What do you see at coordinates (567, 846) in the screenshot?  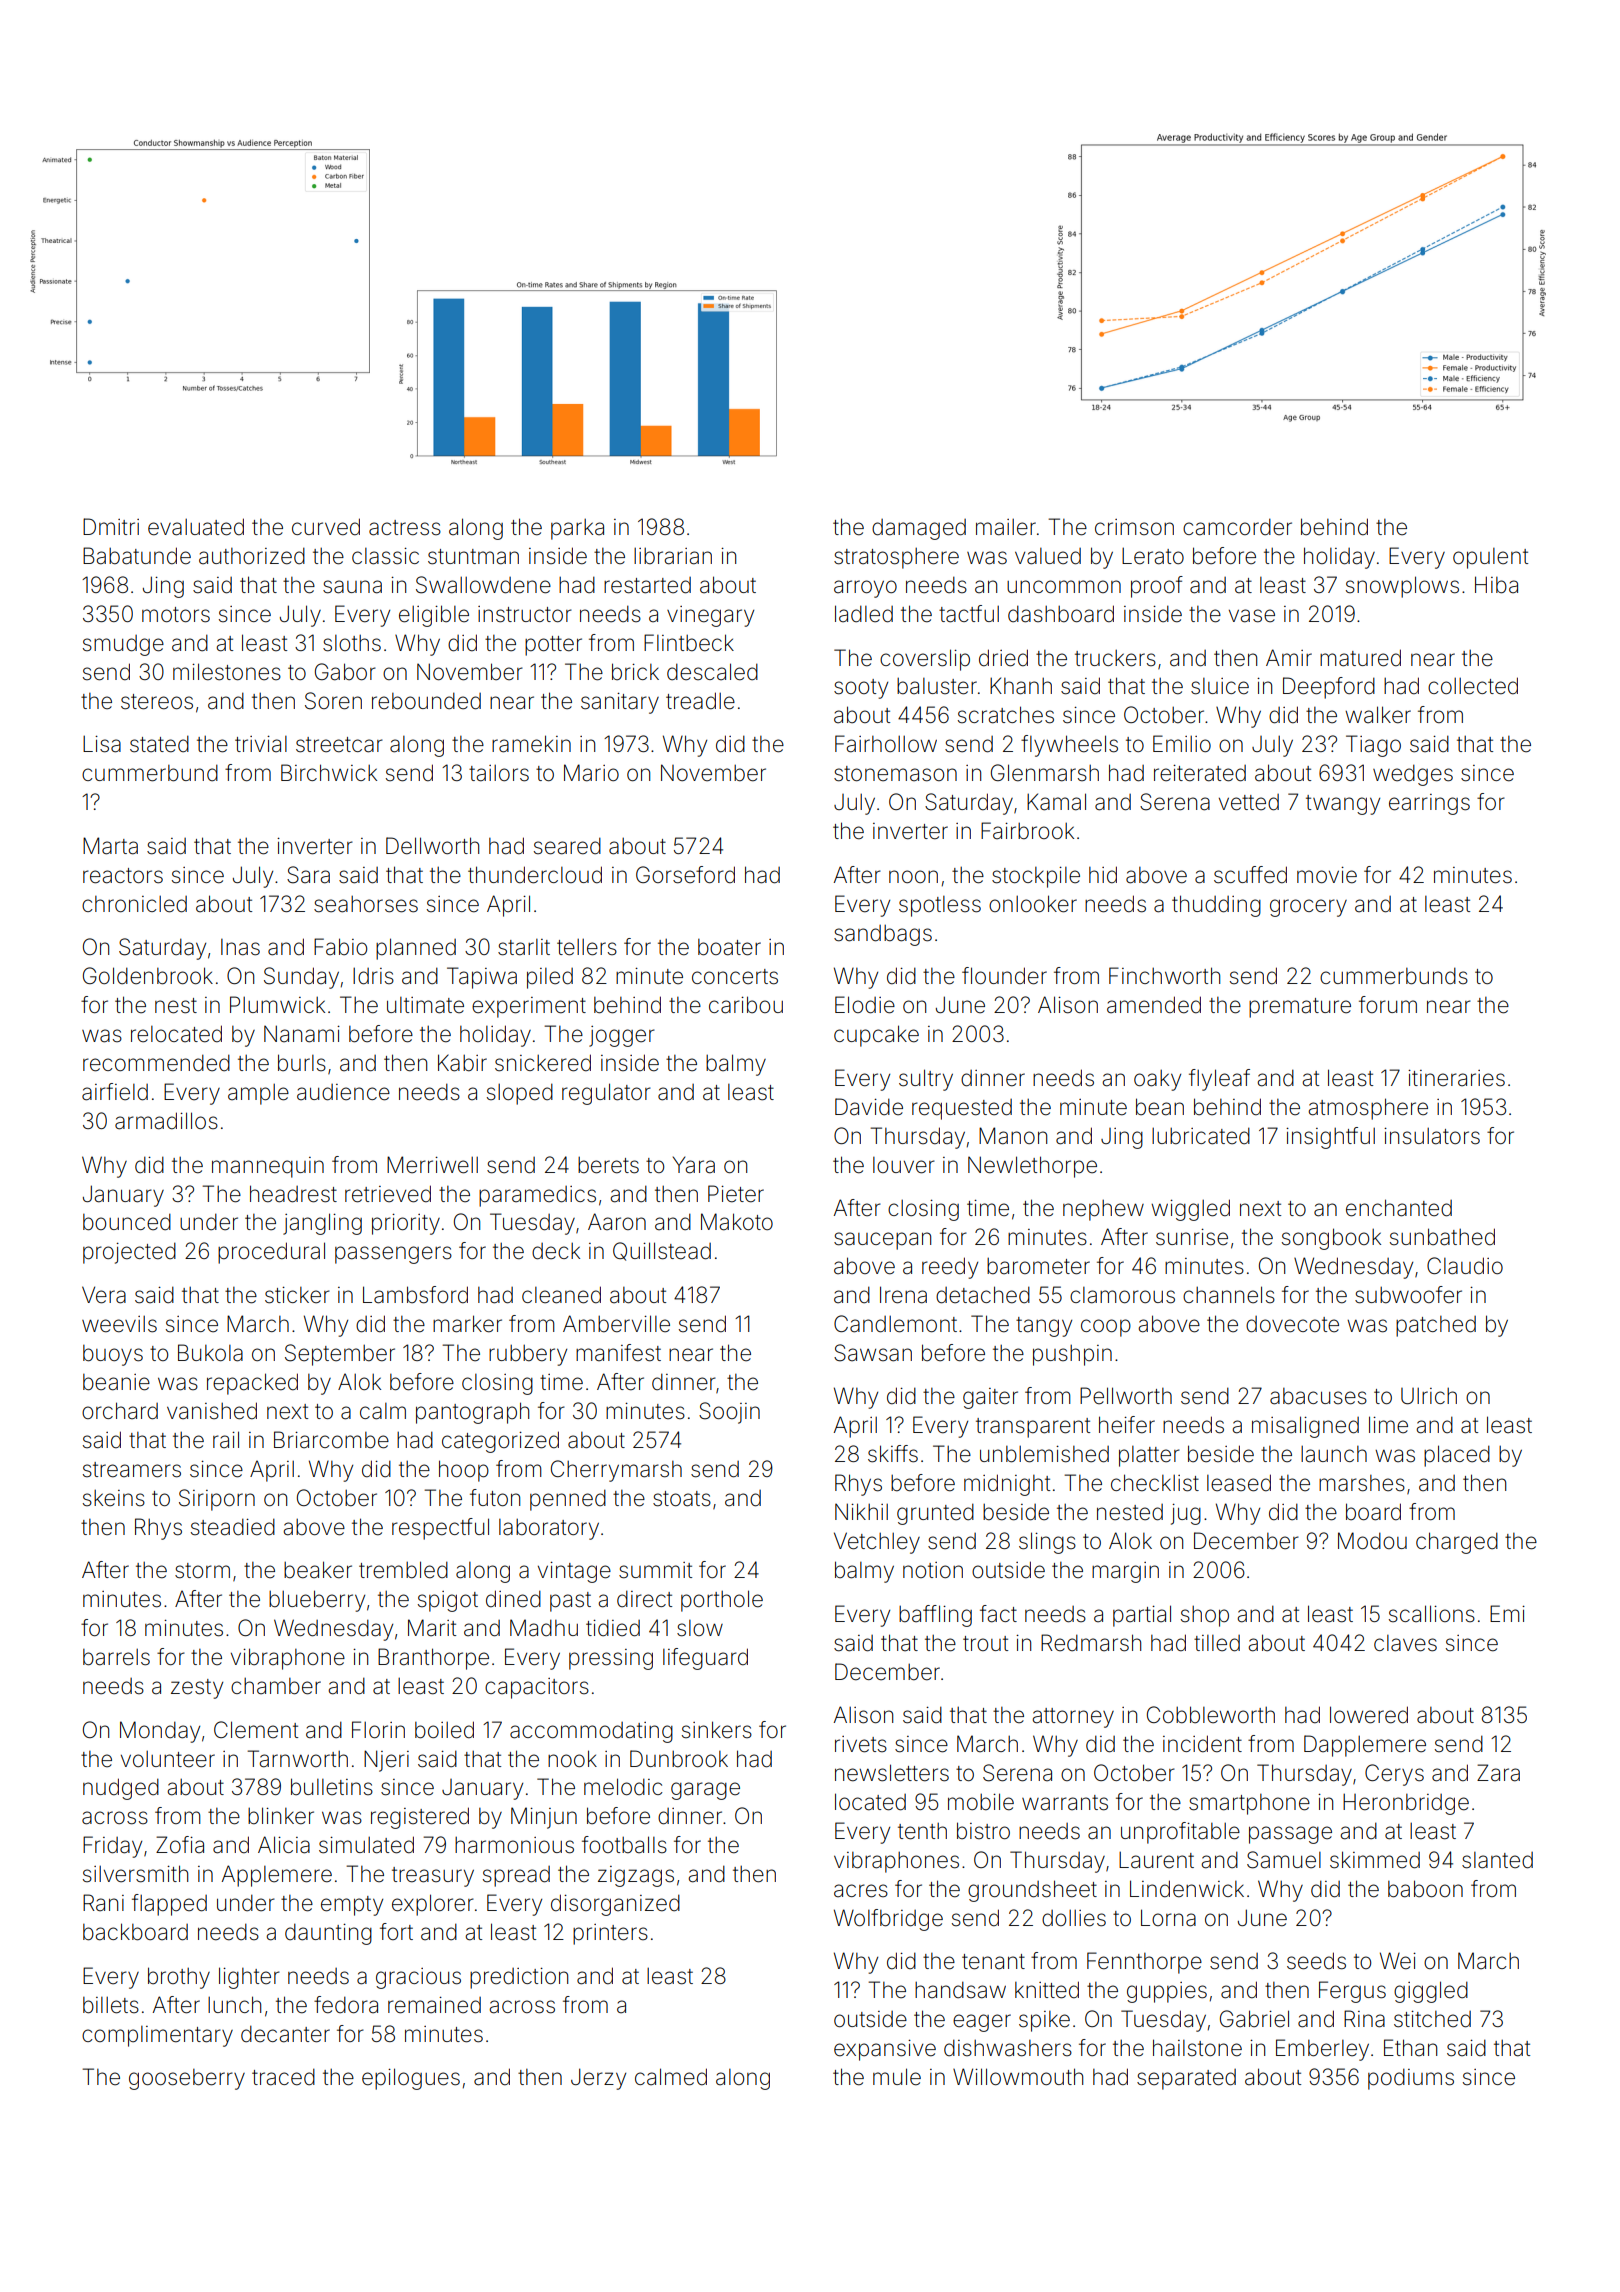 I see `seared` at bounding box center [567, 846].
